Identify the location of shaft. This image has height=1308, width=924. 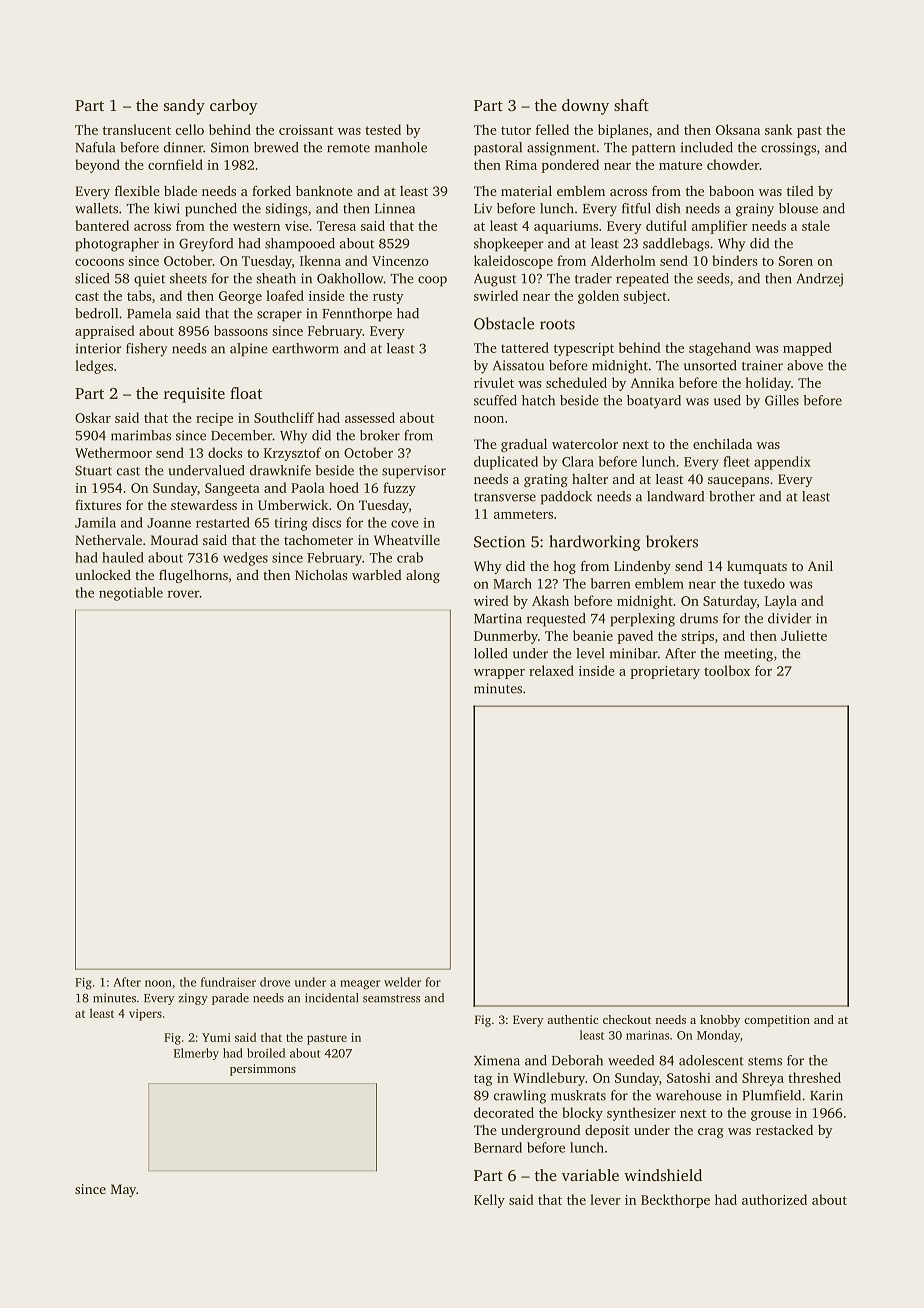
(631, 105).
